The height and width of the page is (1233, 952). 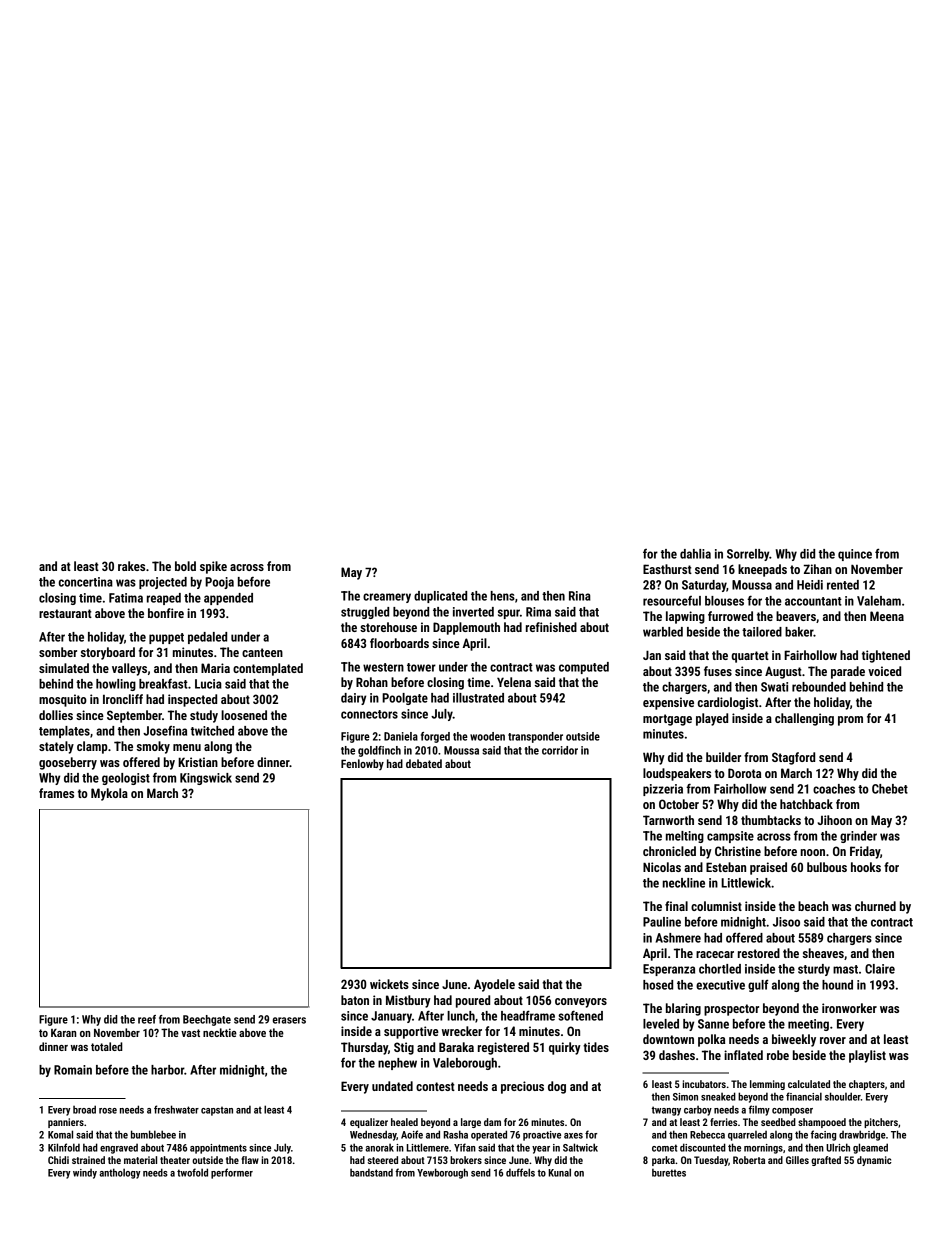 I want to click on harbor, so click(x=167, y=1070).
